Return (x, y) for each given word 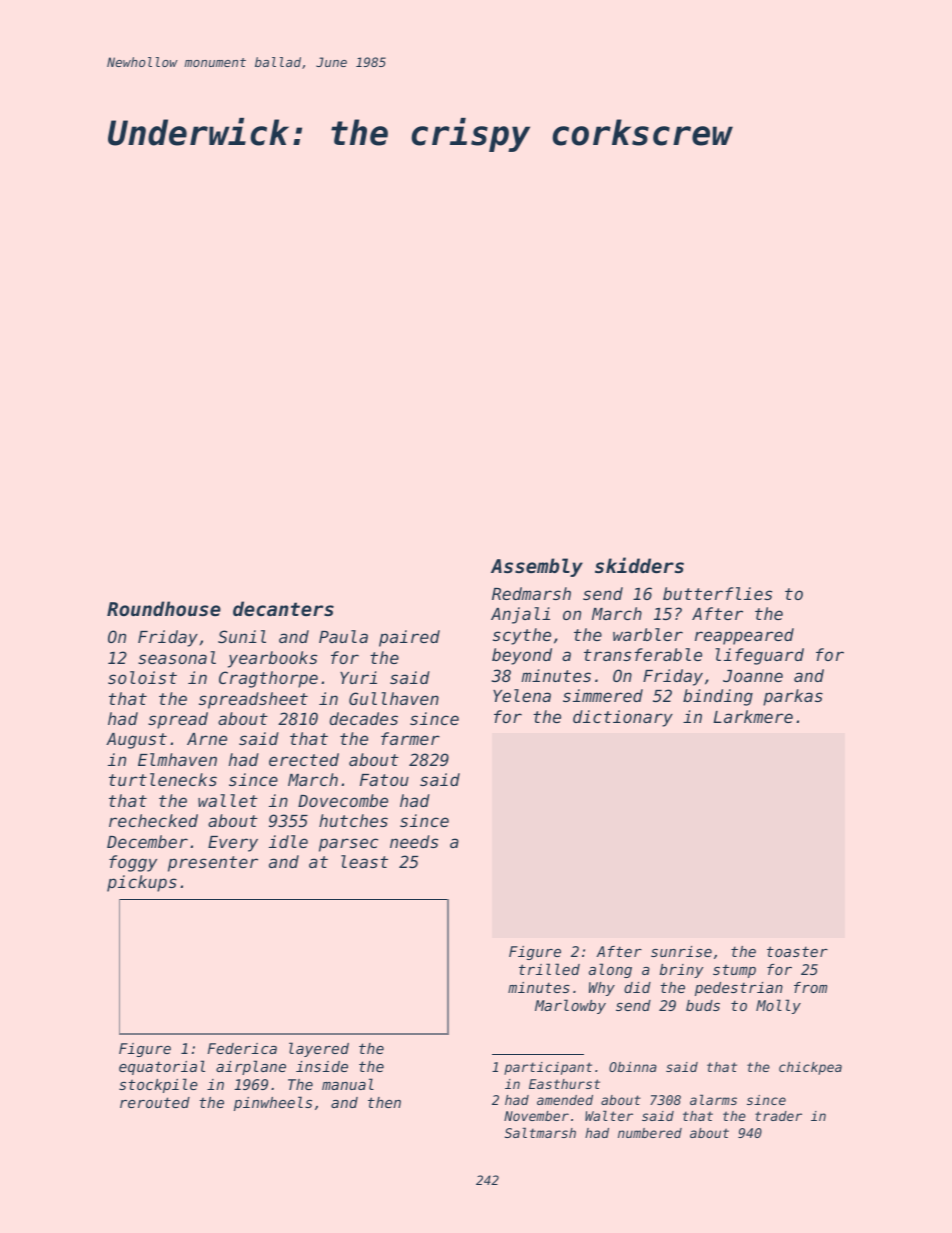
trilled (549, 969)
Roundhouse (164, 609)
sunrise (681, 951)
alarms (713, 1099)
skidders (639, 565)
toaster (797, 951)
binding (718, 697)
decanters (283, 608)
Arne (207, 739)
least (364, 861)
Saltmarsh (540, 1132)
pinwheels (273, 1103)
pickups (142, 883)
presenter (213, 864)
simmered (603, 695)
